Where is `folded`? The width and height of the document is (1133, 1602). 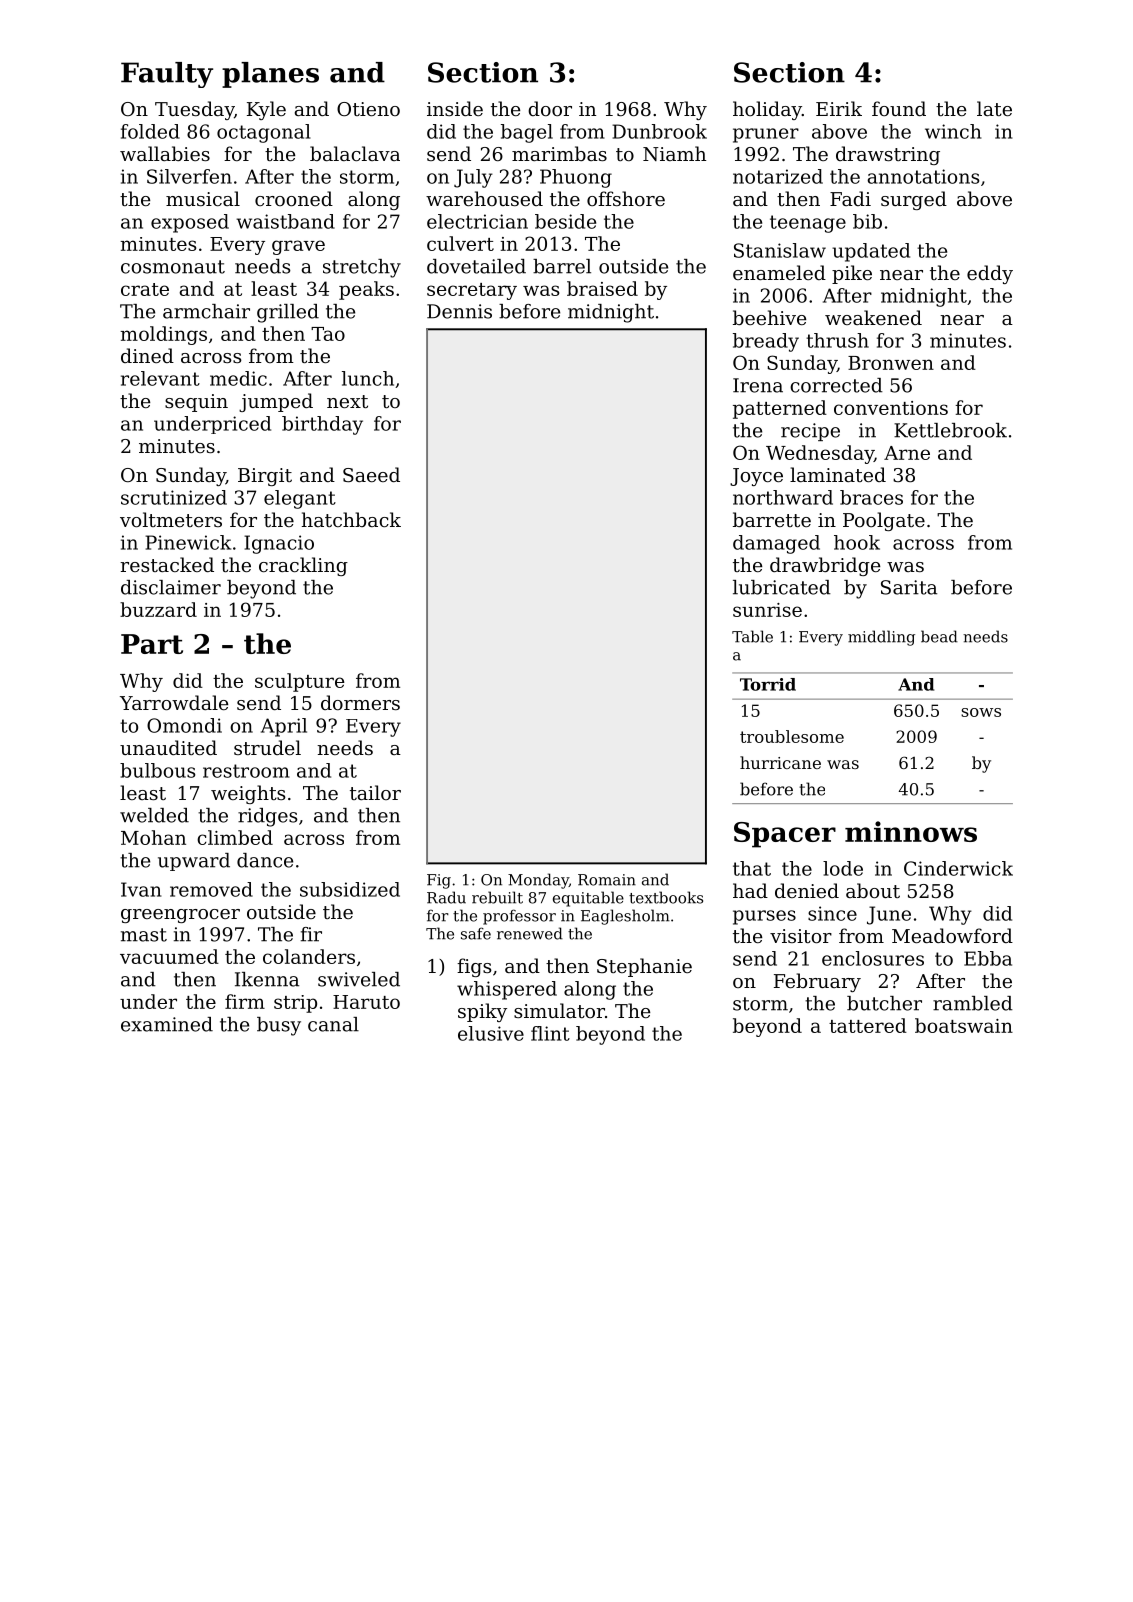
folded is located at coordinates (150, 131).
